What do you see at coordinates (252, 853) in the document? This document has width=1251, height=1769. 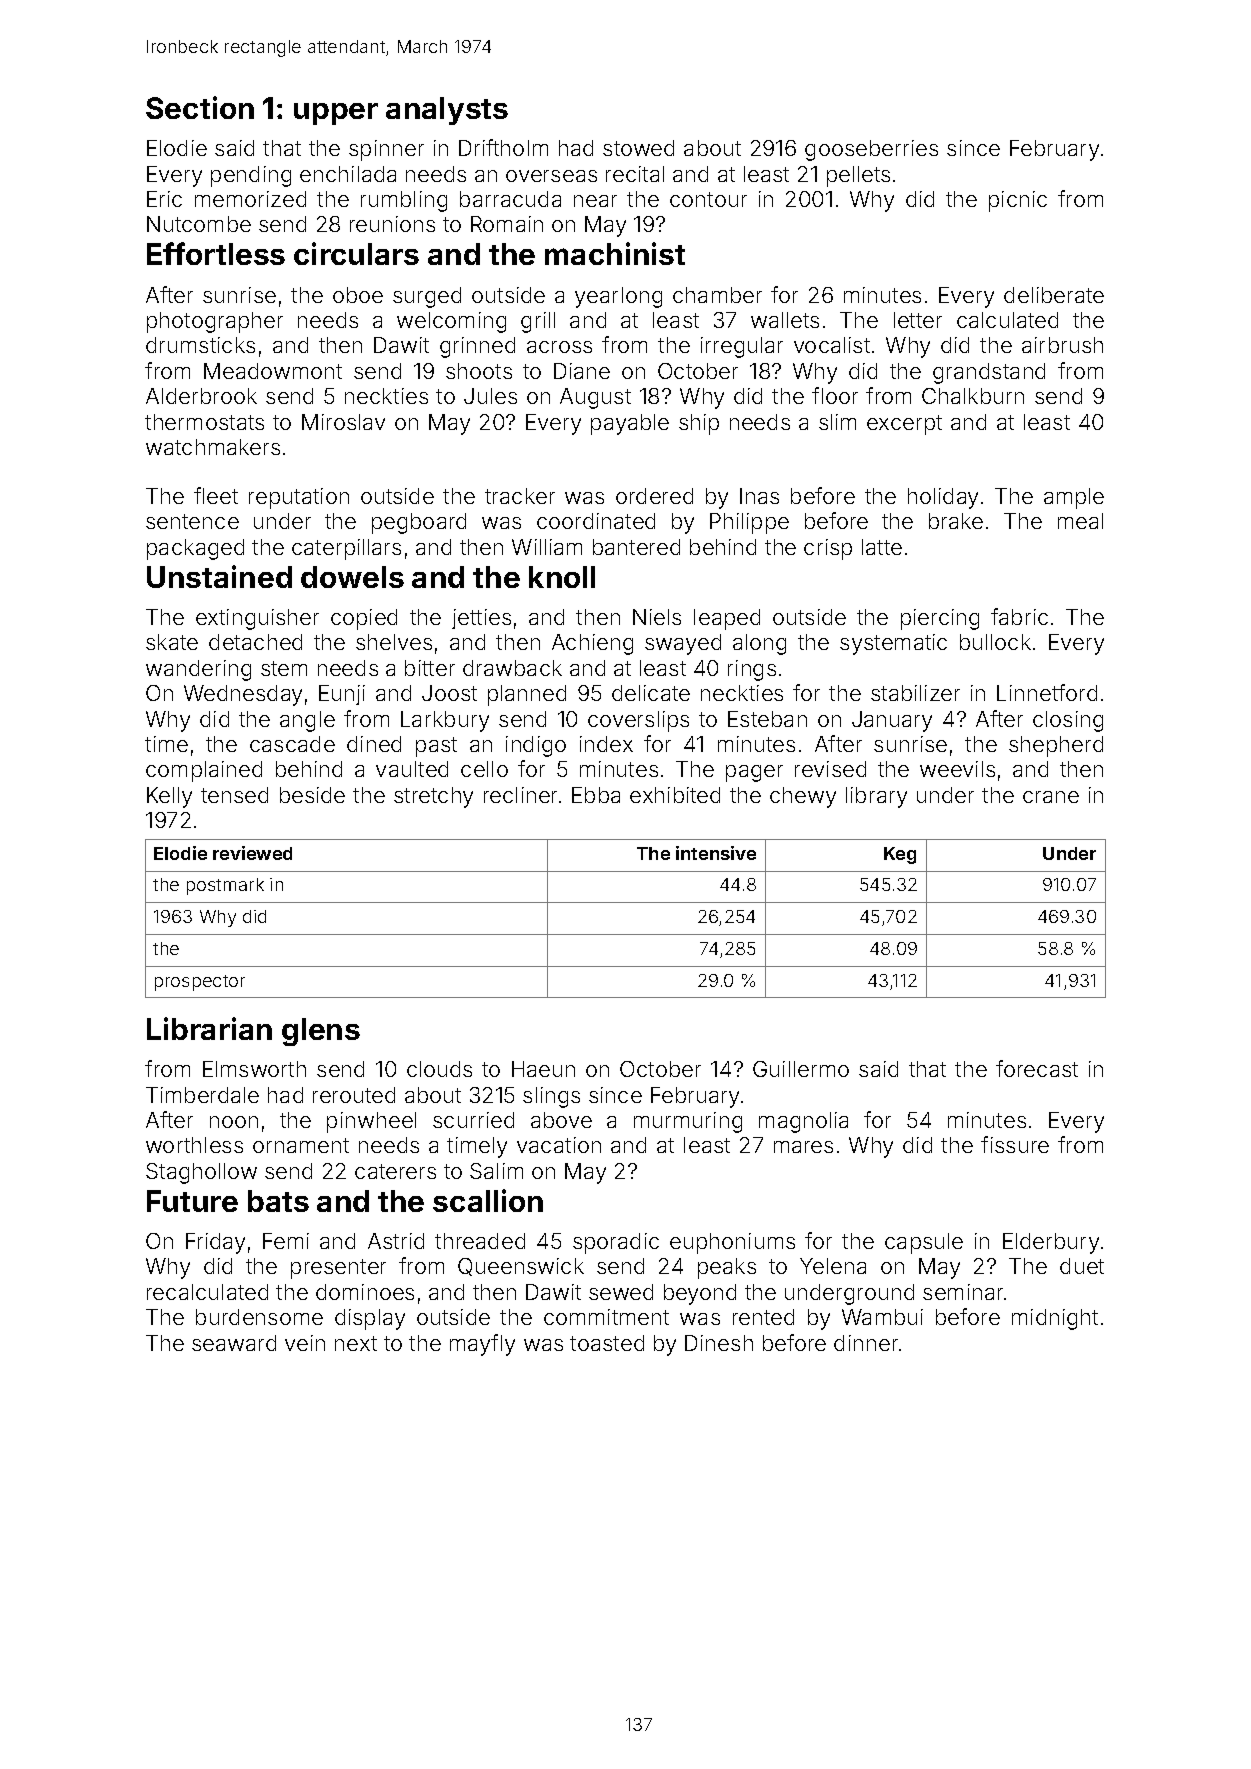 I see `reviewed` at bounding box center [252, 853].
